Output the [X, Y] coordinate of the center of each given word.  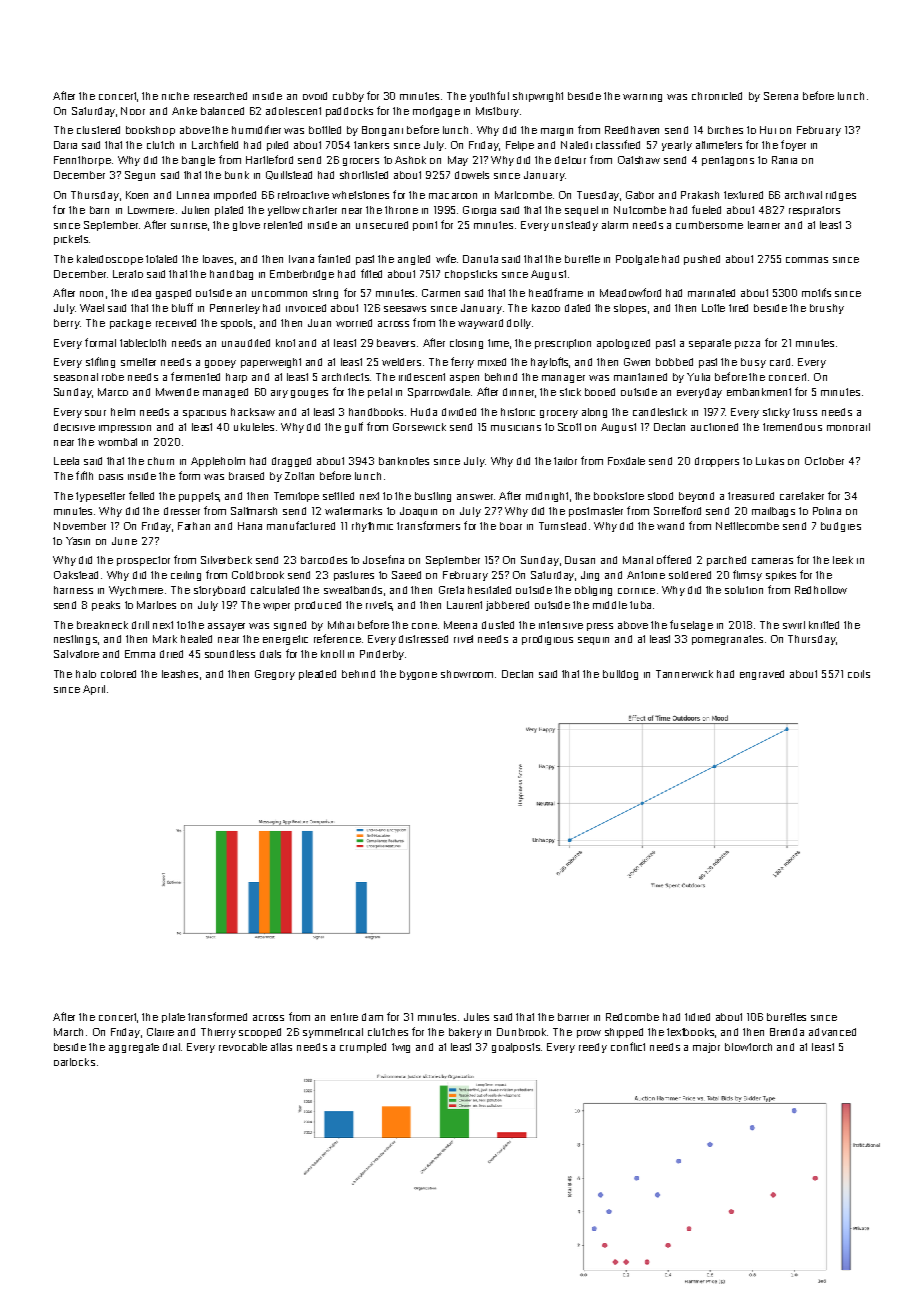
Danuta [480, 259]
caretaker [802, 496]
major [706, 1048]
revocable [243, 1047]
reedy [593, 1048]
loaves [218, 259]
